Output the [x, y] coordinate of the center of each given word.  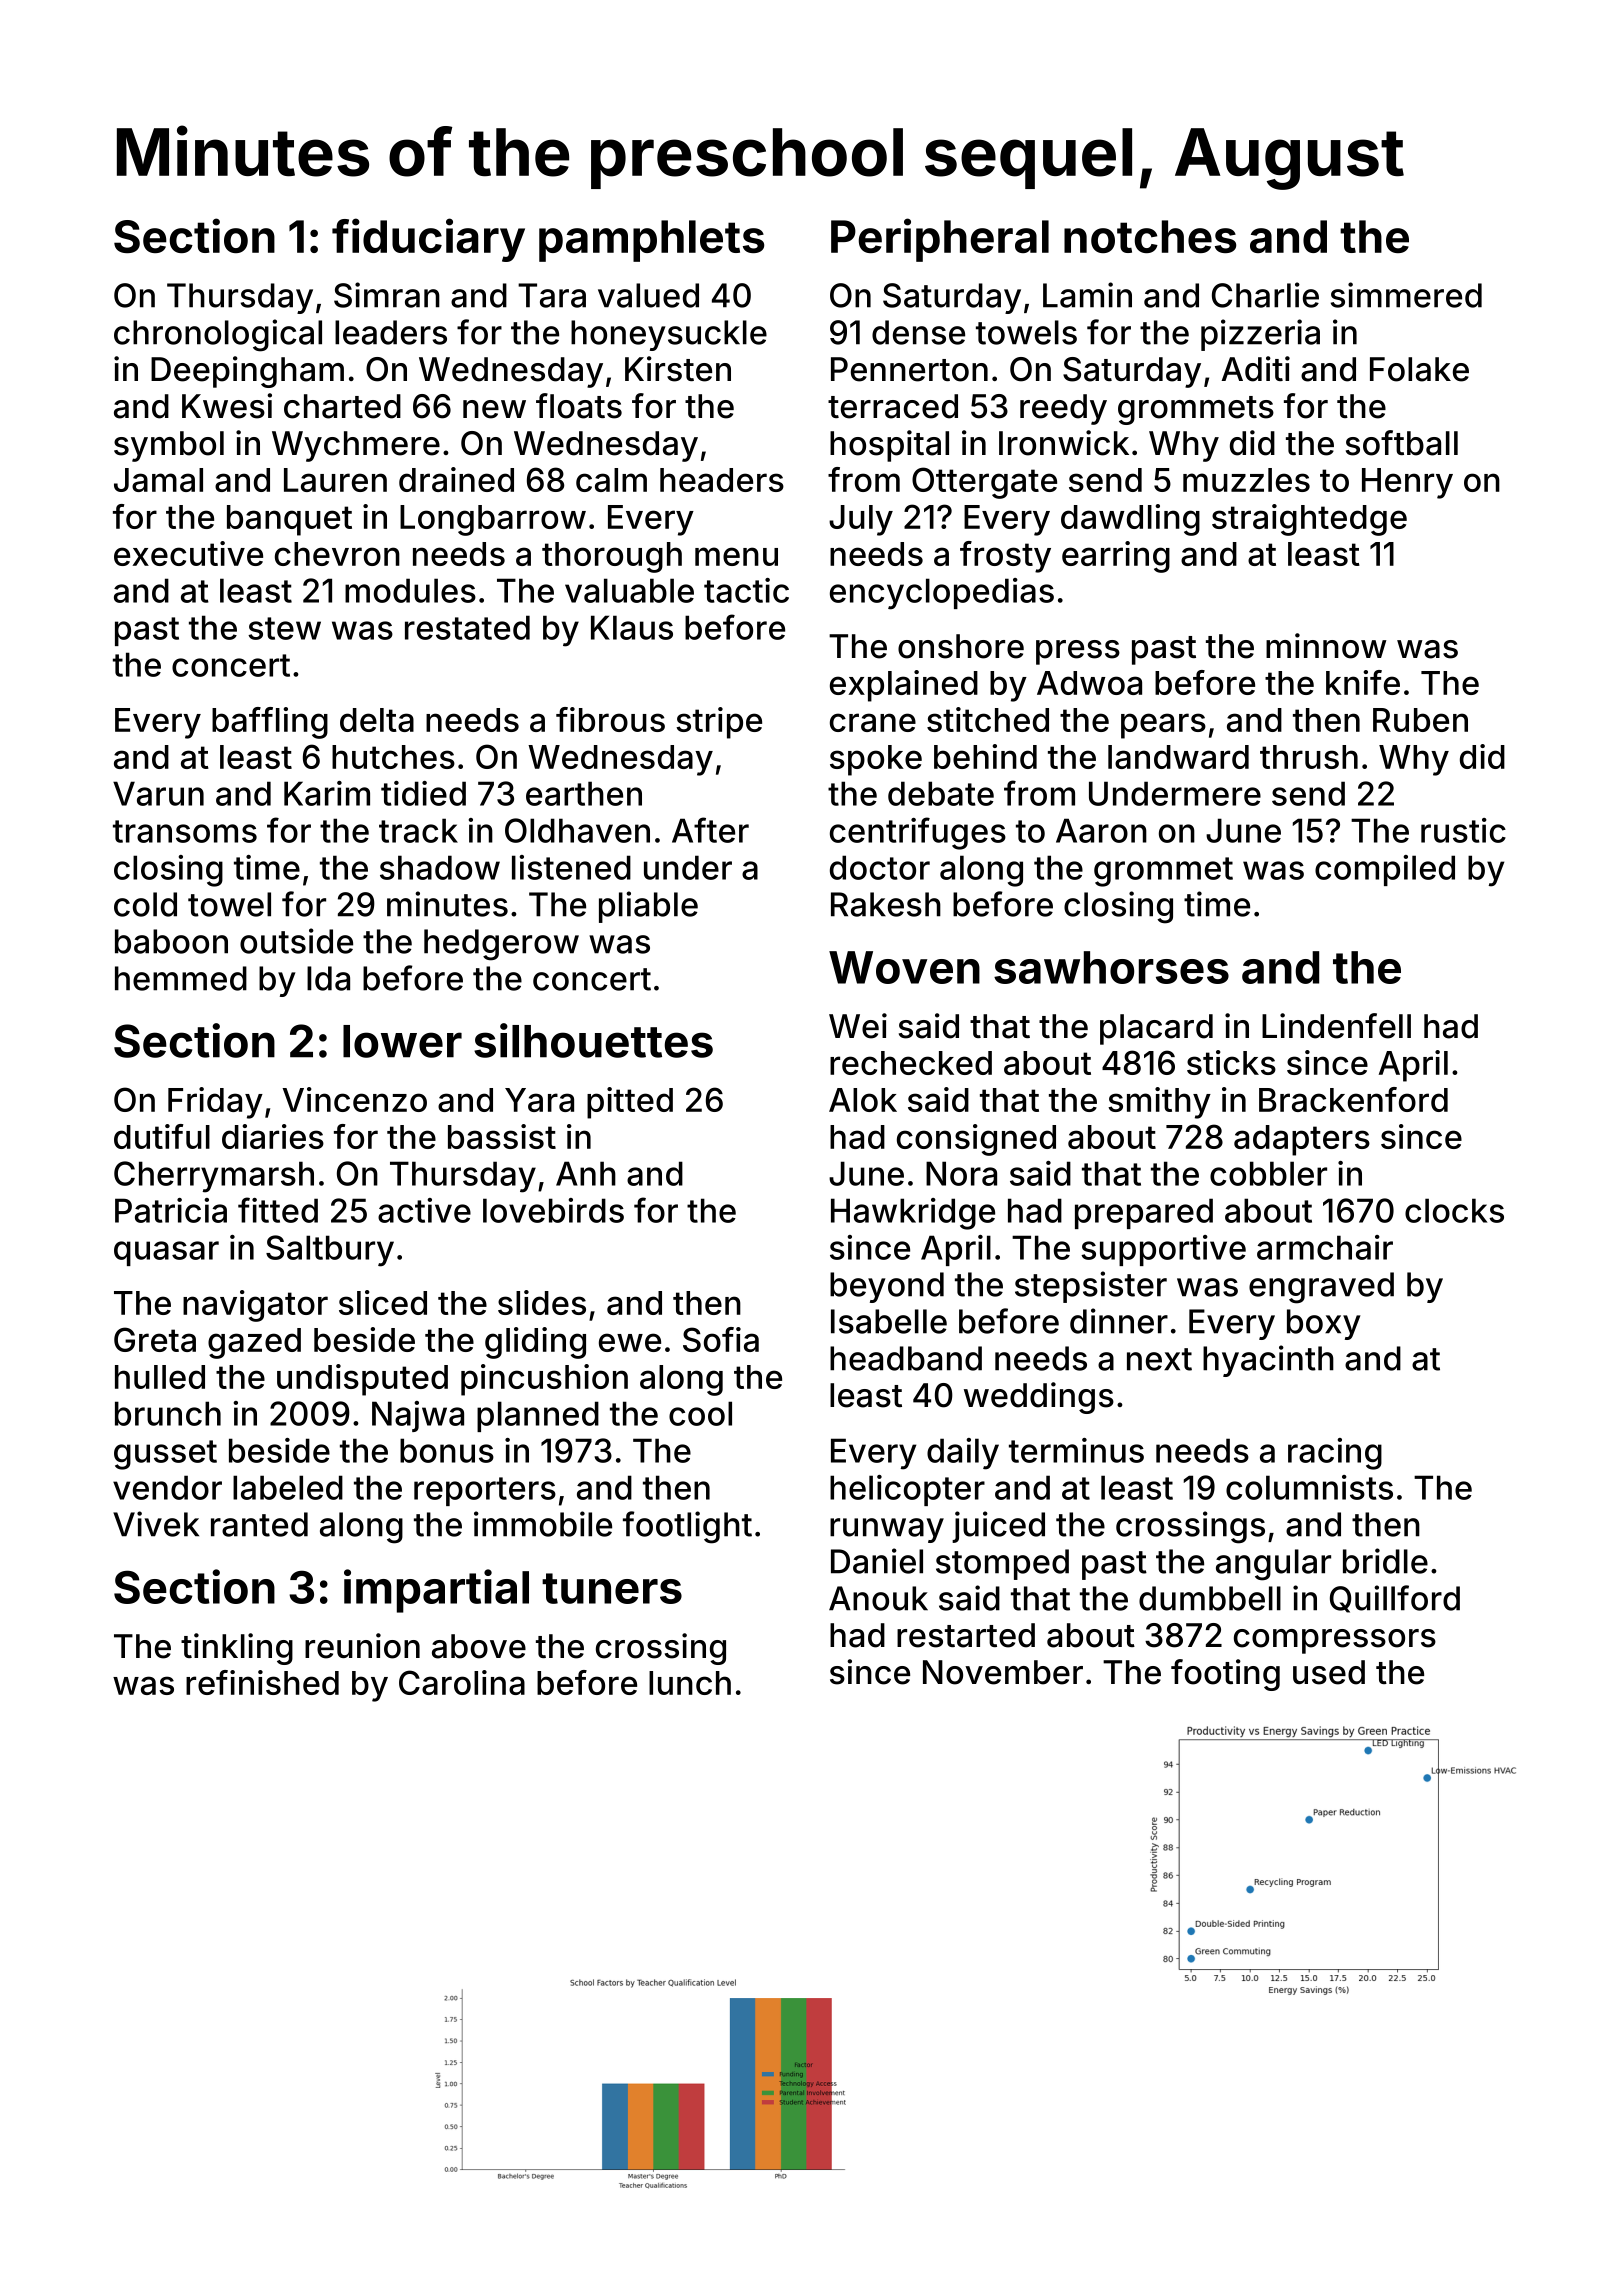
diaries [273, 1136]
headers [722, 480]
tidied [423, 793]
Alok [863, 1100]
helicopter [907, 1490]
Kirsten [678, 369]
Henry [1407, 483]
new [494, 409]
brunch [168, 1413]
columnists [1309, 1487]
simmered [1406, 295]
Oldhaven [577, 830]
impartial [436, 1591]
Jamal [158, 480]
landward [1178, 757]
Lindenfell [1336, 1026]
